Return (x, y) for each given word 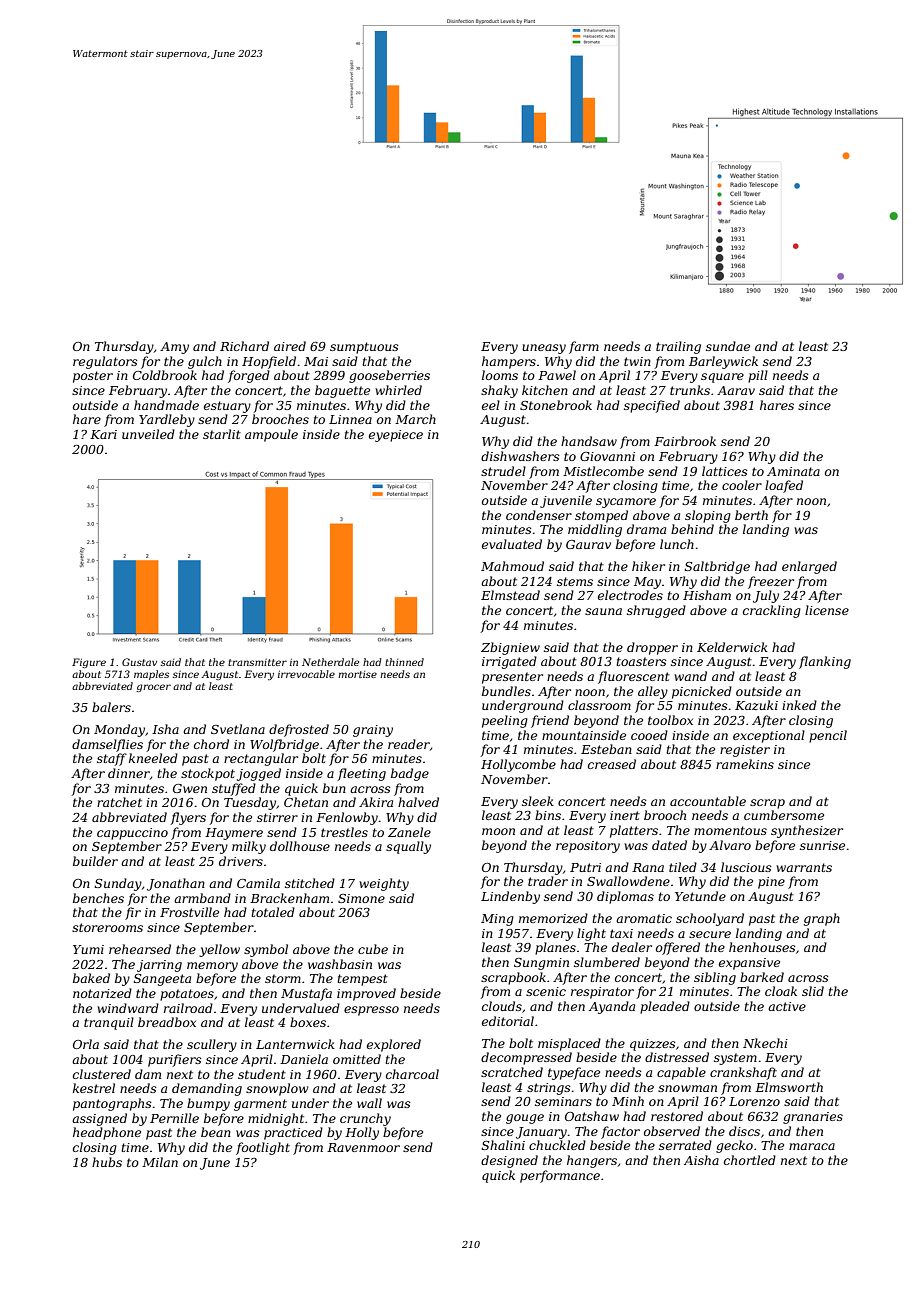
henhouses (762, 947)
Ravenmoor (363, 1147)
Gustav (139, 662)
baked (91, 978)
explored (394, 1045)
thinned (404, 662)
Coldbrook (165, 375)
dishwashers (520, 456)
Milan (160, 1162)
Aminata (793, 471)
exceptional (769, 736)
